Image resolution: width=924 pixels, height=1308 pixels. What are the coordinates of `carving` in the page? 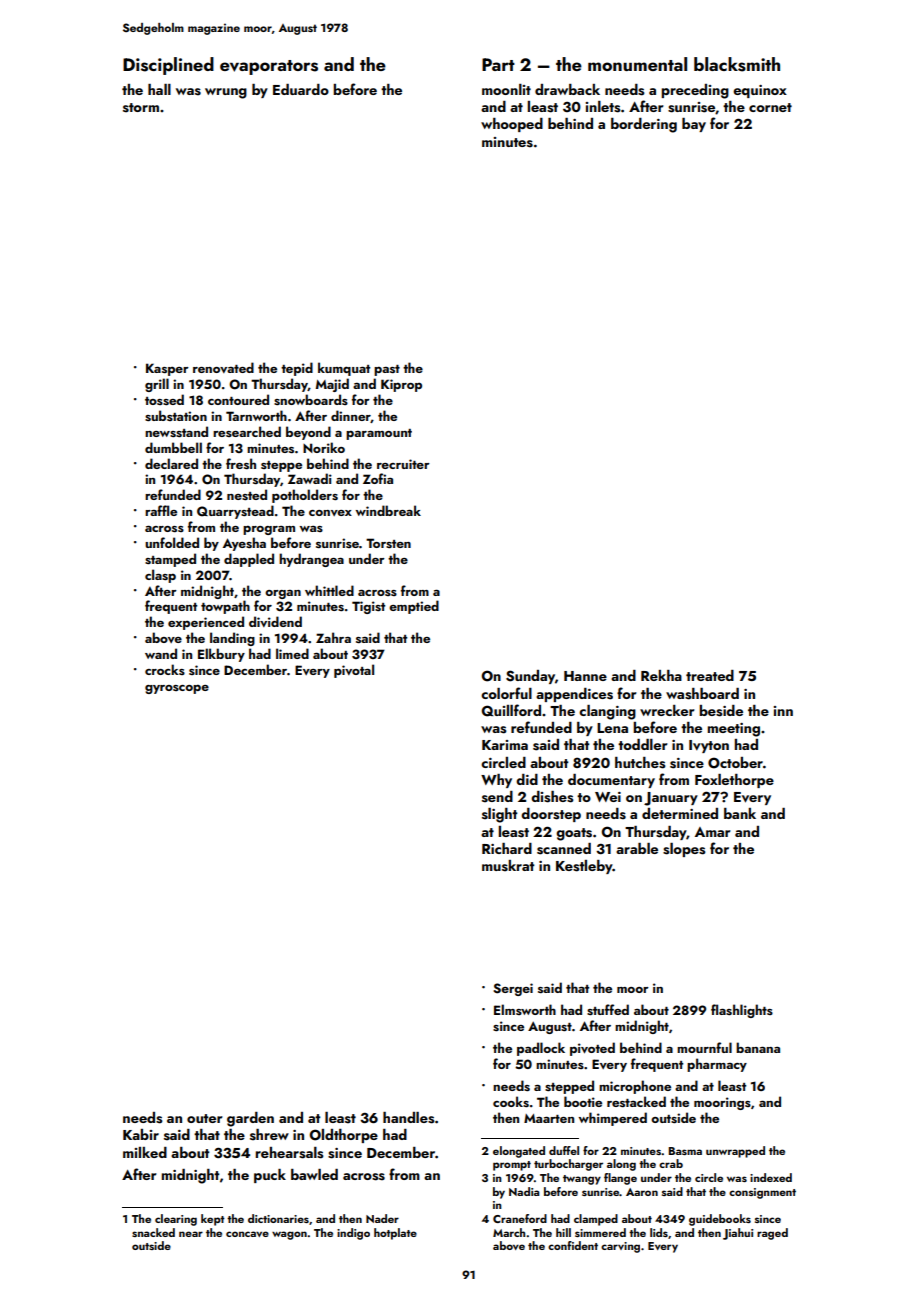 It's located at (620, 1247).
